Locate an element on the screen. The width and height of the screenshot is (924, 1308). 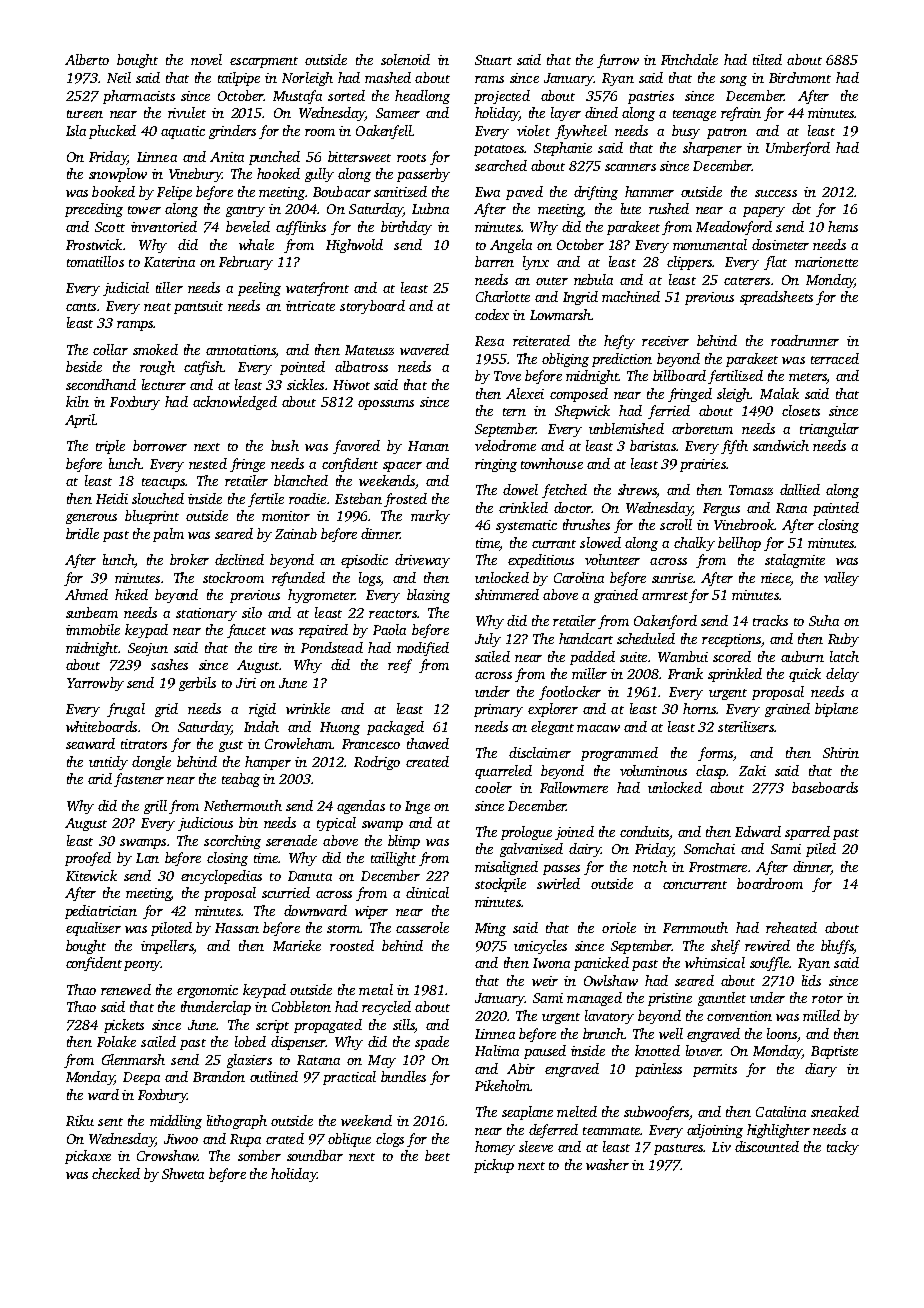
Birchmont is located at coordinates (800, 77).
